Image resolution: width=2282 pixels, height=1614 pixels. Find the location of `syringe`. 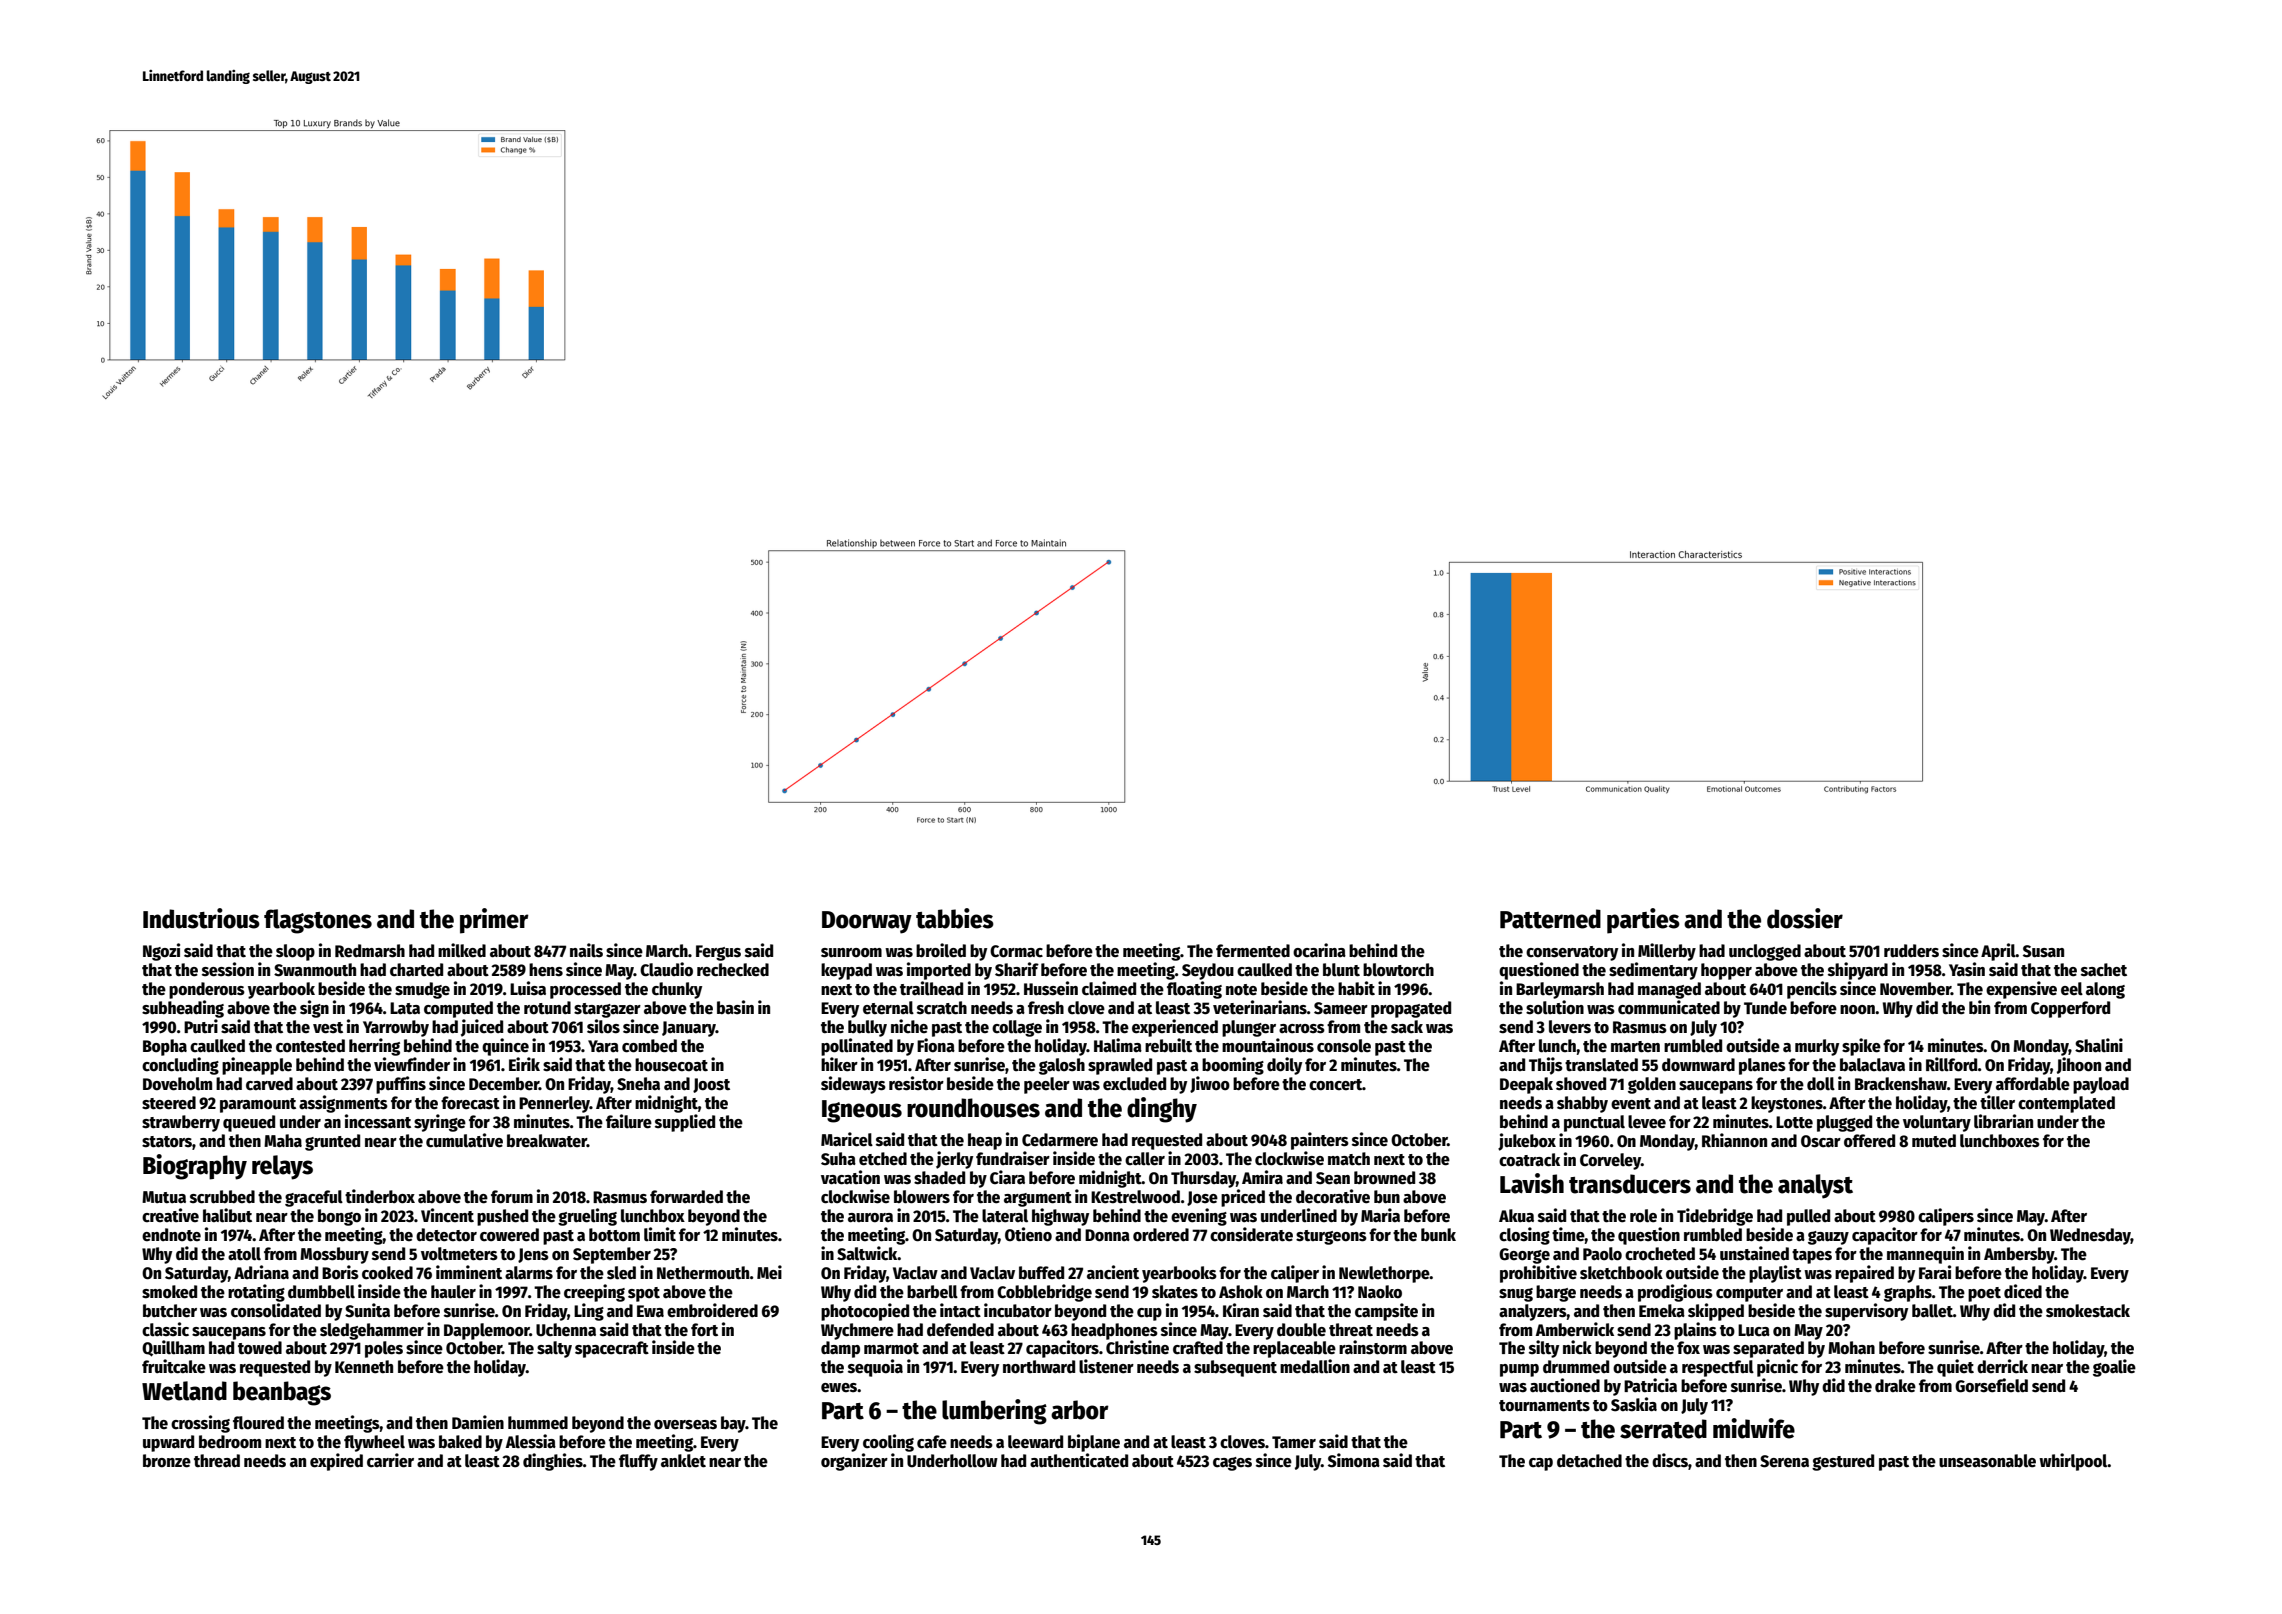

syringe is located at coordinates (440, 1123).
